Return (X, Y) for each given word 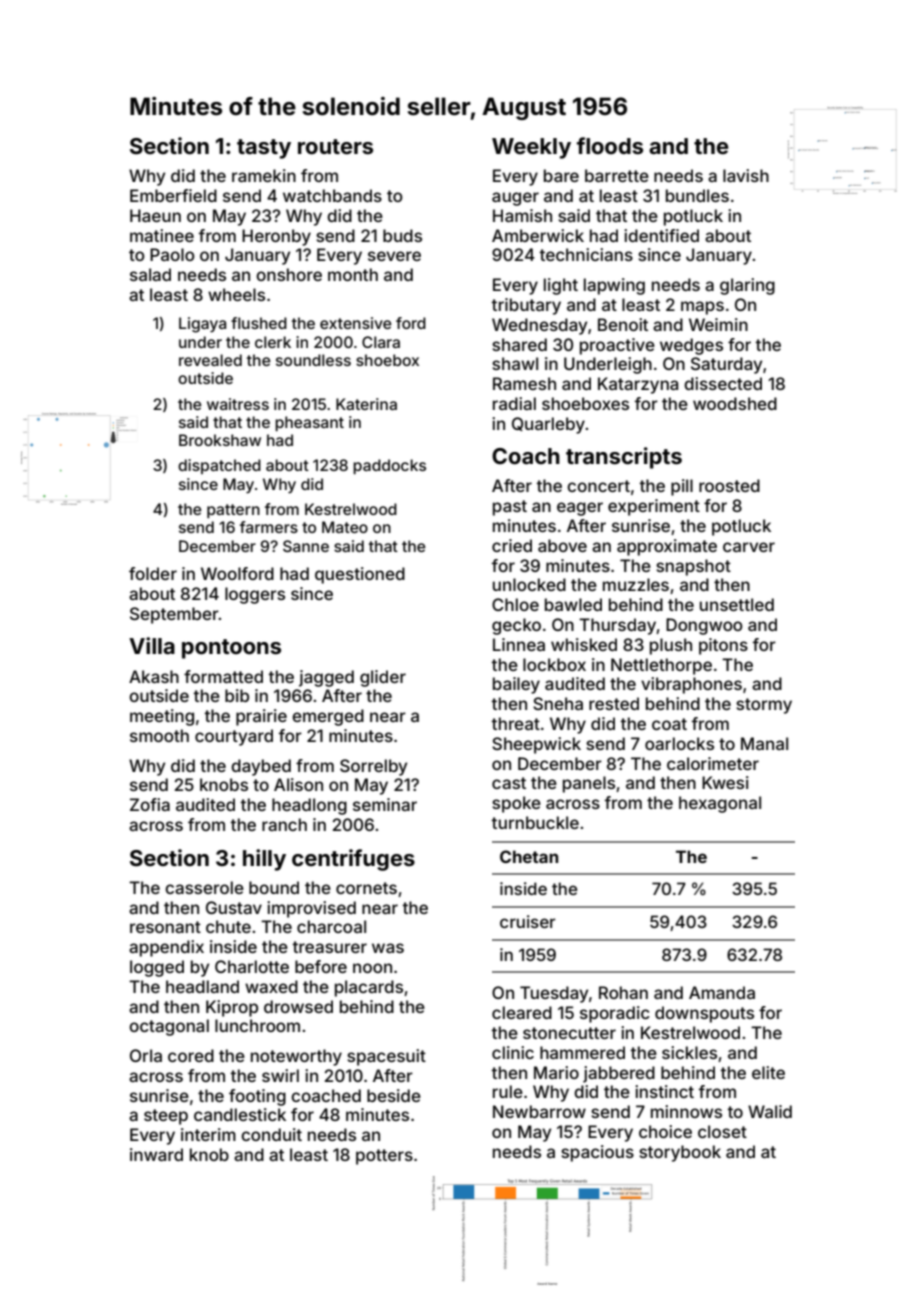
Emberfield (173, 195)
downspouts (704, 1014)
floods (610, 145)
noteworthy (296, 1057)
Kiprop (232, 1008)
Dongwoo (704, 626)
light (561, 286)
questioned (360, 575)
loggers (255, 595)
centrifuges (353, 860)
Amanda (722, 992)
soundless (313, 360)
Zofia (150, 804)
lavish (746, 175)
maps (702, 308)
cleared (522, 1012)
